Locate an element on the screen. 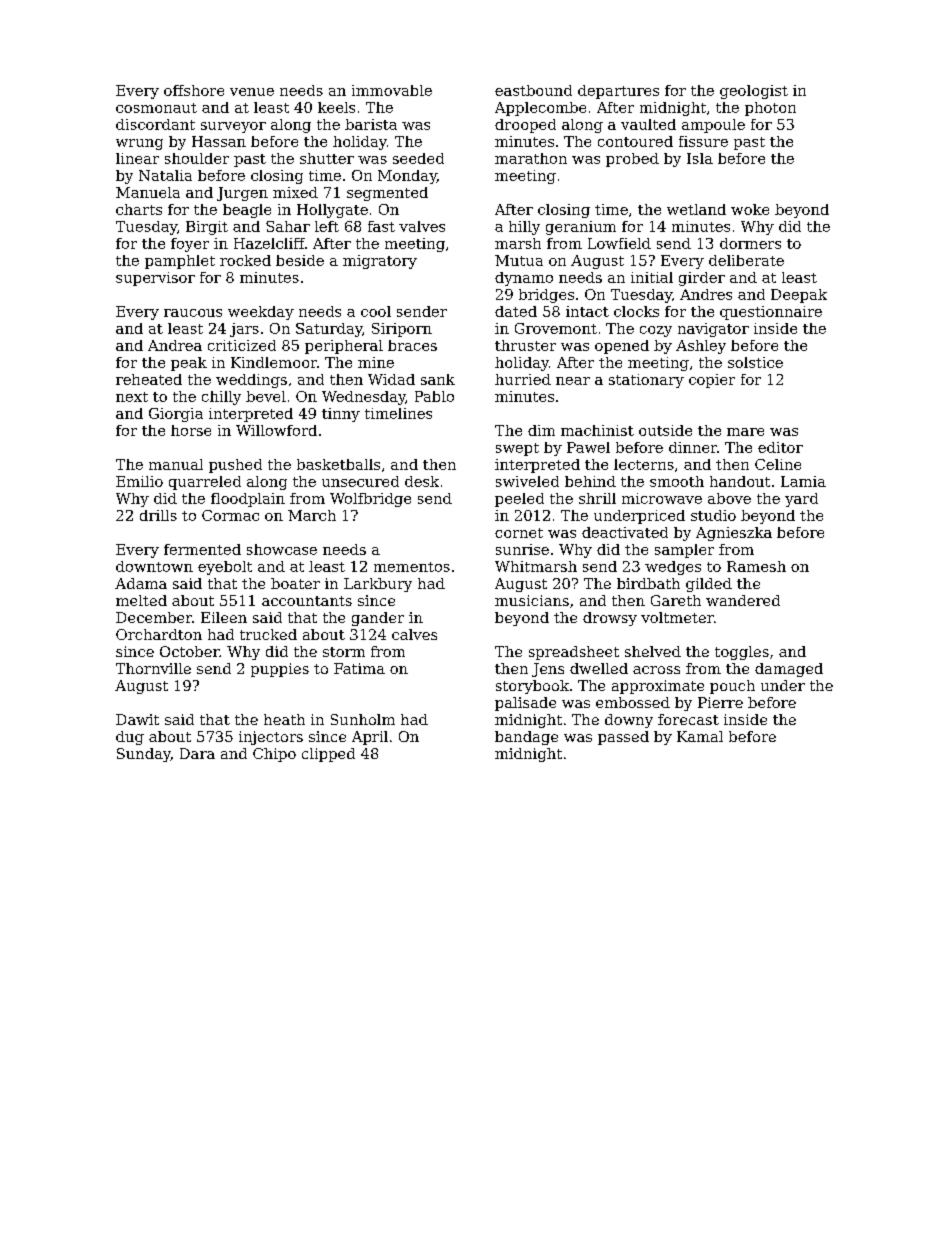  sunrise is located at coordinates (522, 549).
